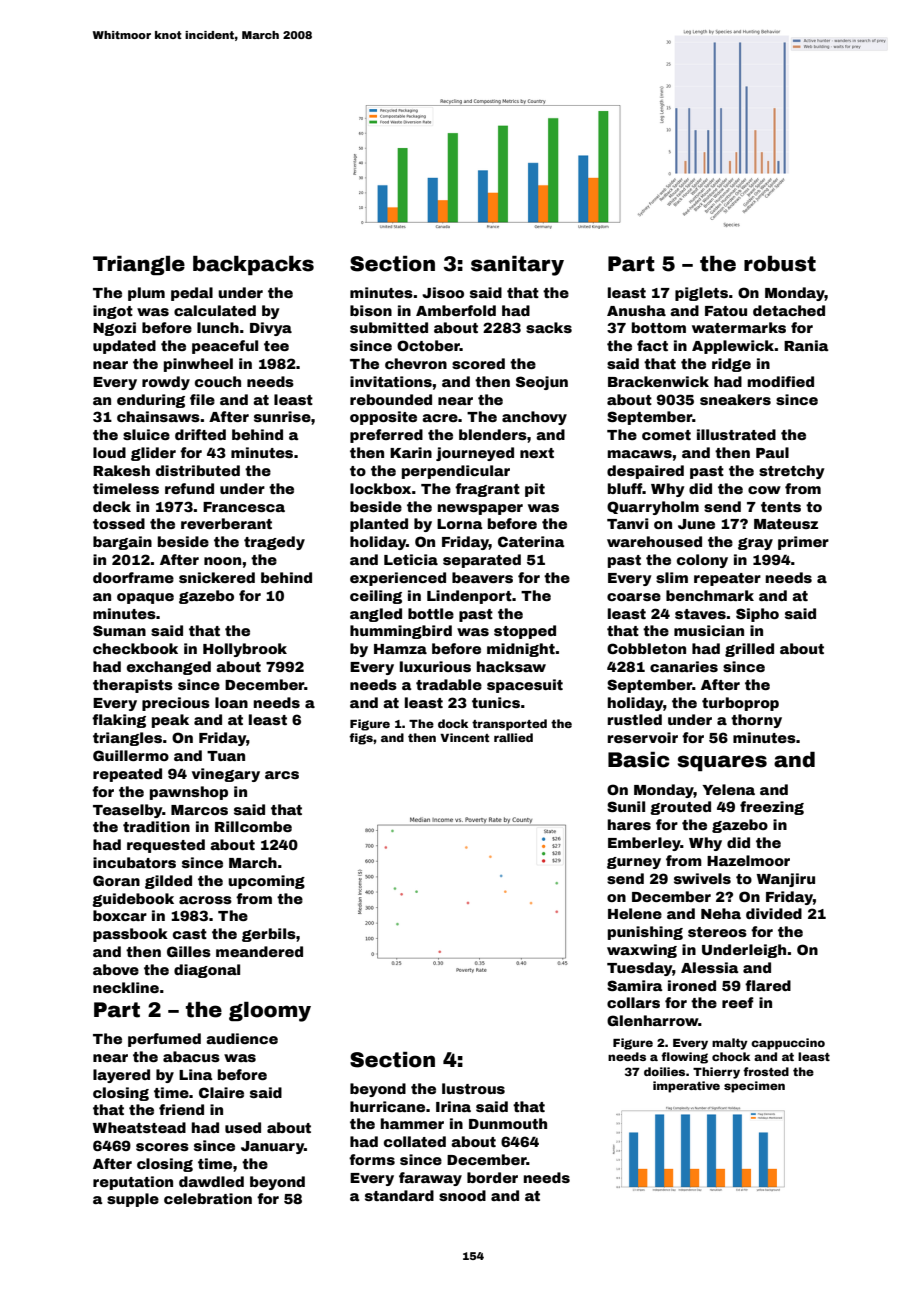 This page has width=924, height=1308. Describe the element at coordinates (208, 1198) in the page. I see `celebration` at that location.
